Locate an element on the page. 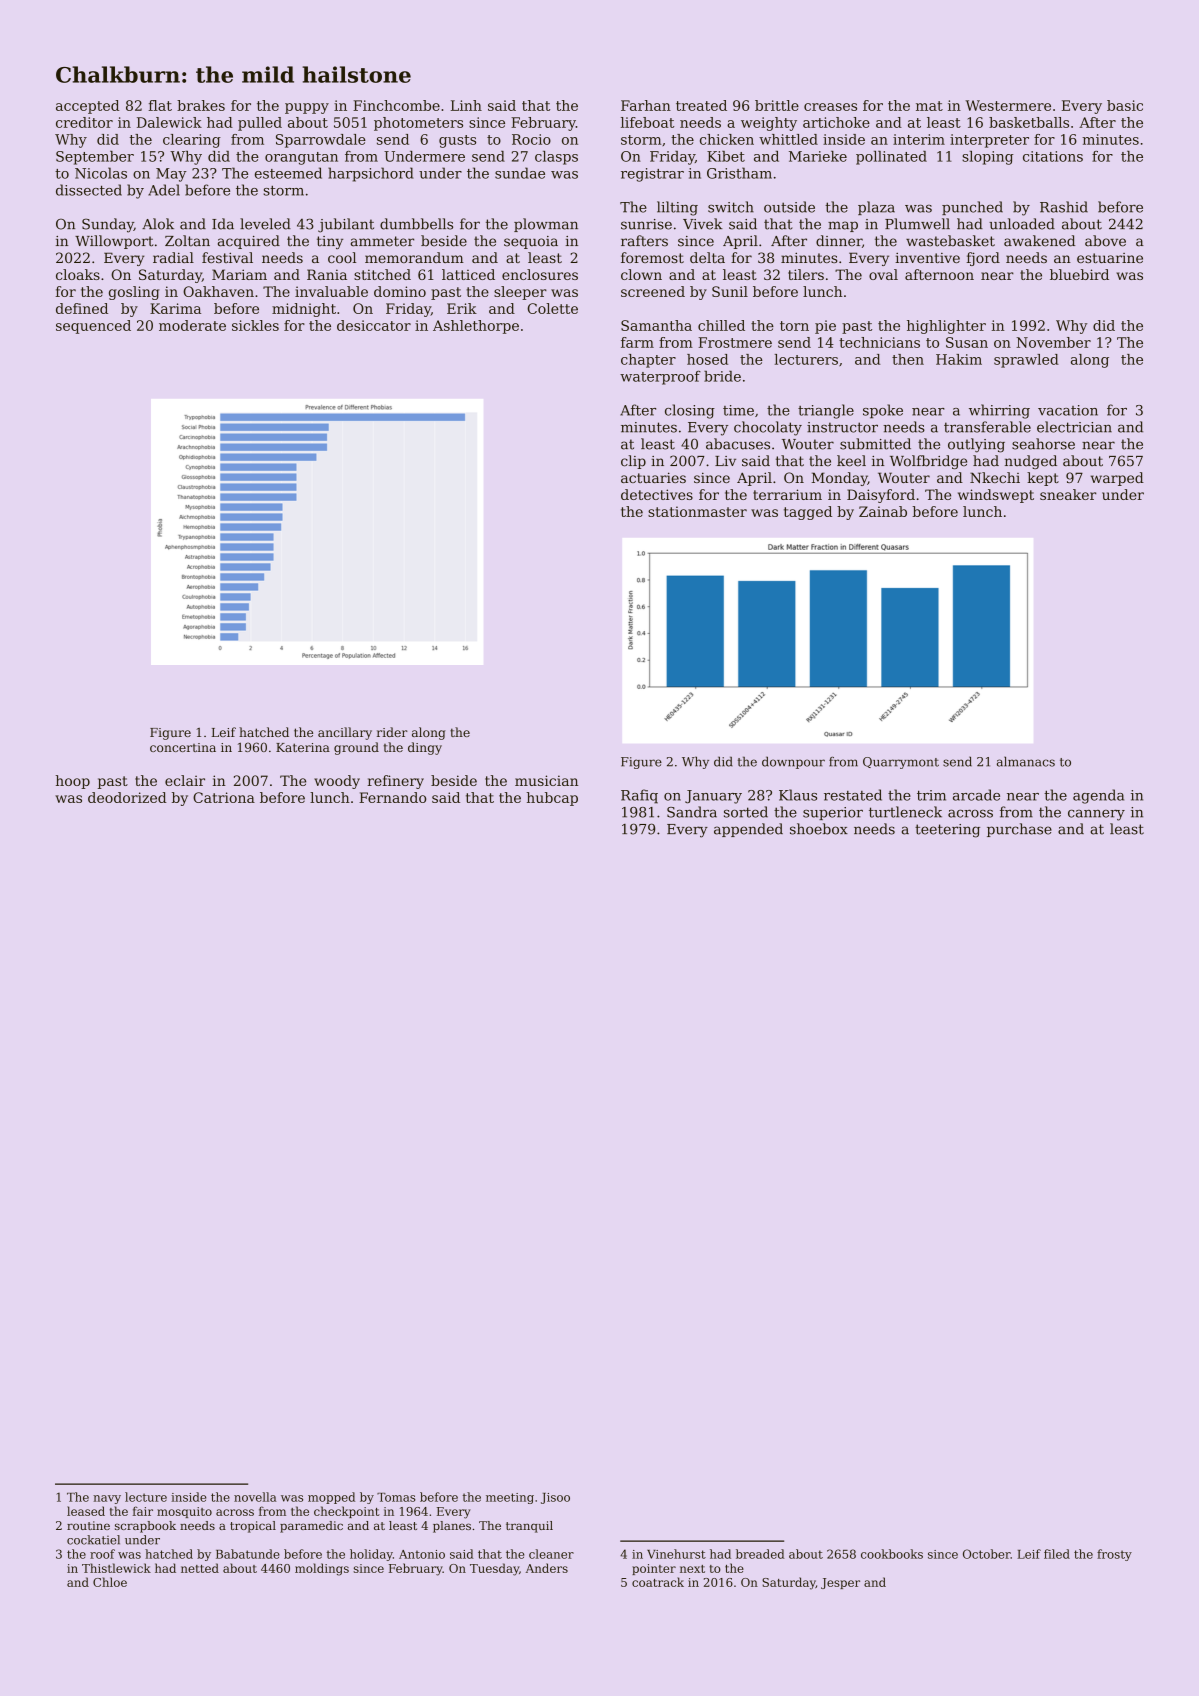 This page has height=1696, width=1199. agenda is located at coordinates (1098, 796).
